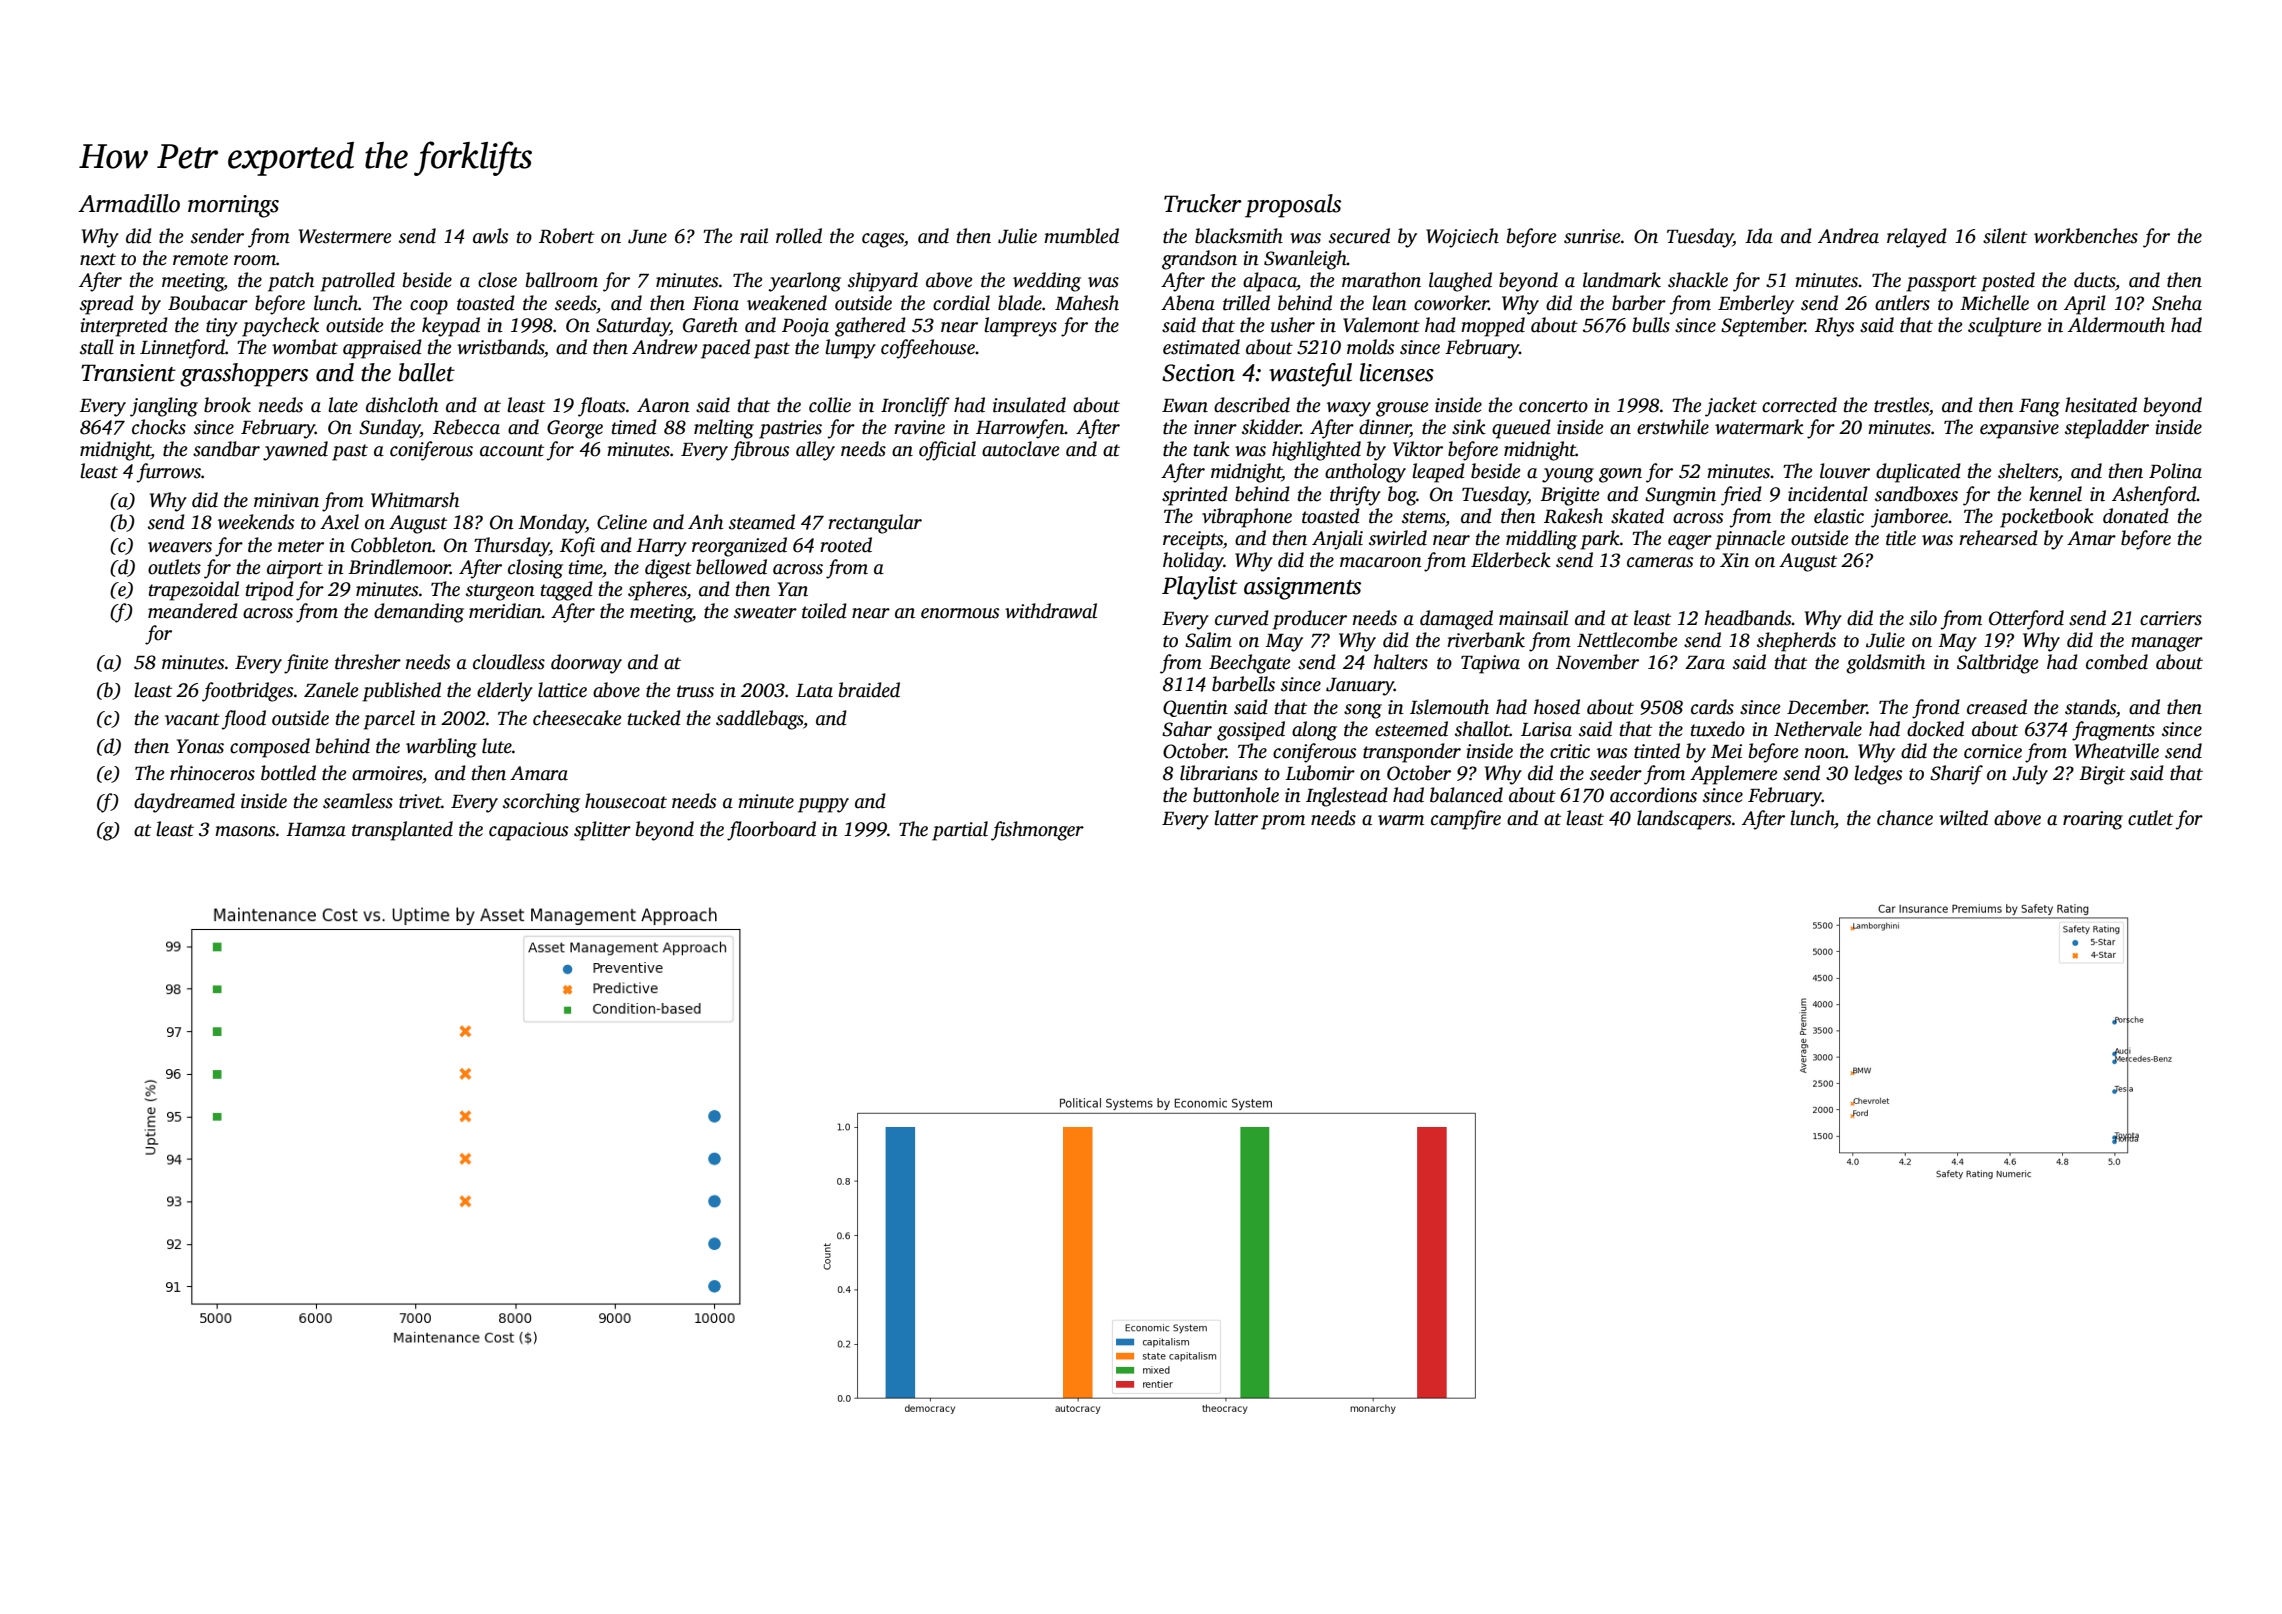 The image size is (2282, 1614). Describe the element at coordinates (129, 203) in the screenshot. I see `Armadillo` at that location.
